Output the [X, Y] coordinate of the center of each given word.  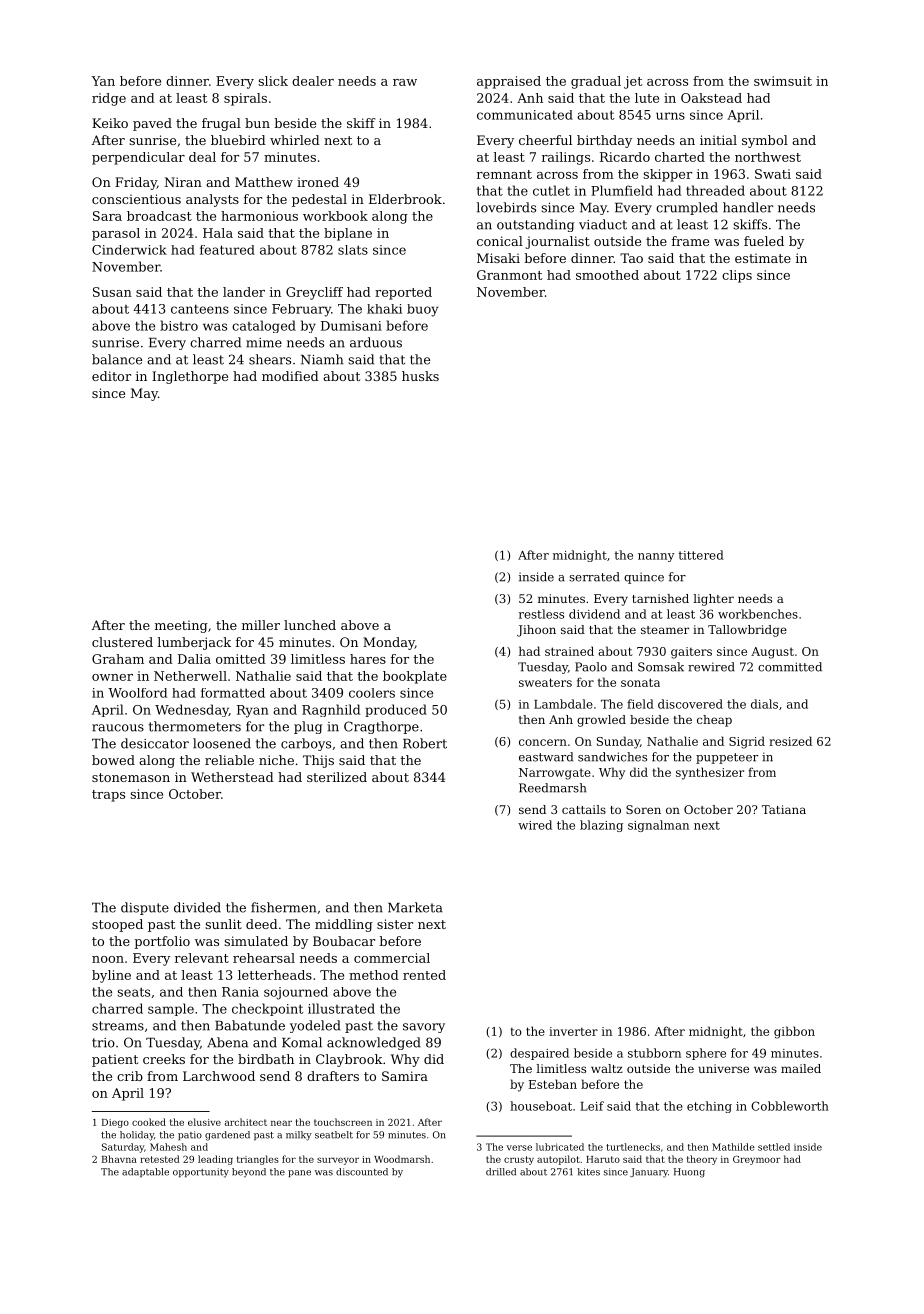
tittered [701, 555]
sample [171, 1009]
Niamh [322, 359]
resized [790, 741]
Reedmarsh [552, 788]
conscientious [136, 199]
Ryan [252, 711]
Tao [631, 258]
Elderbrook [405, 199]
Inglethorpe [190, 377]
